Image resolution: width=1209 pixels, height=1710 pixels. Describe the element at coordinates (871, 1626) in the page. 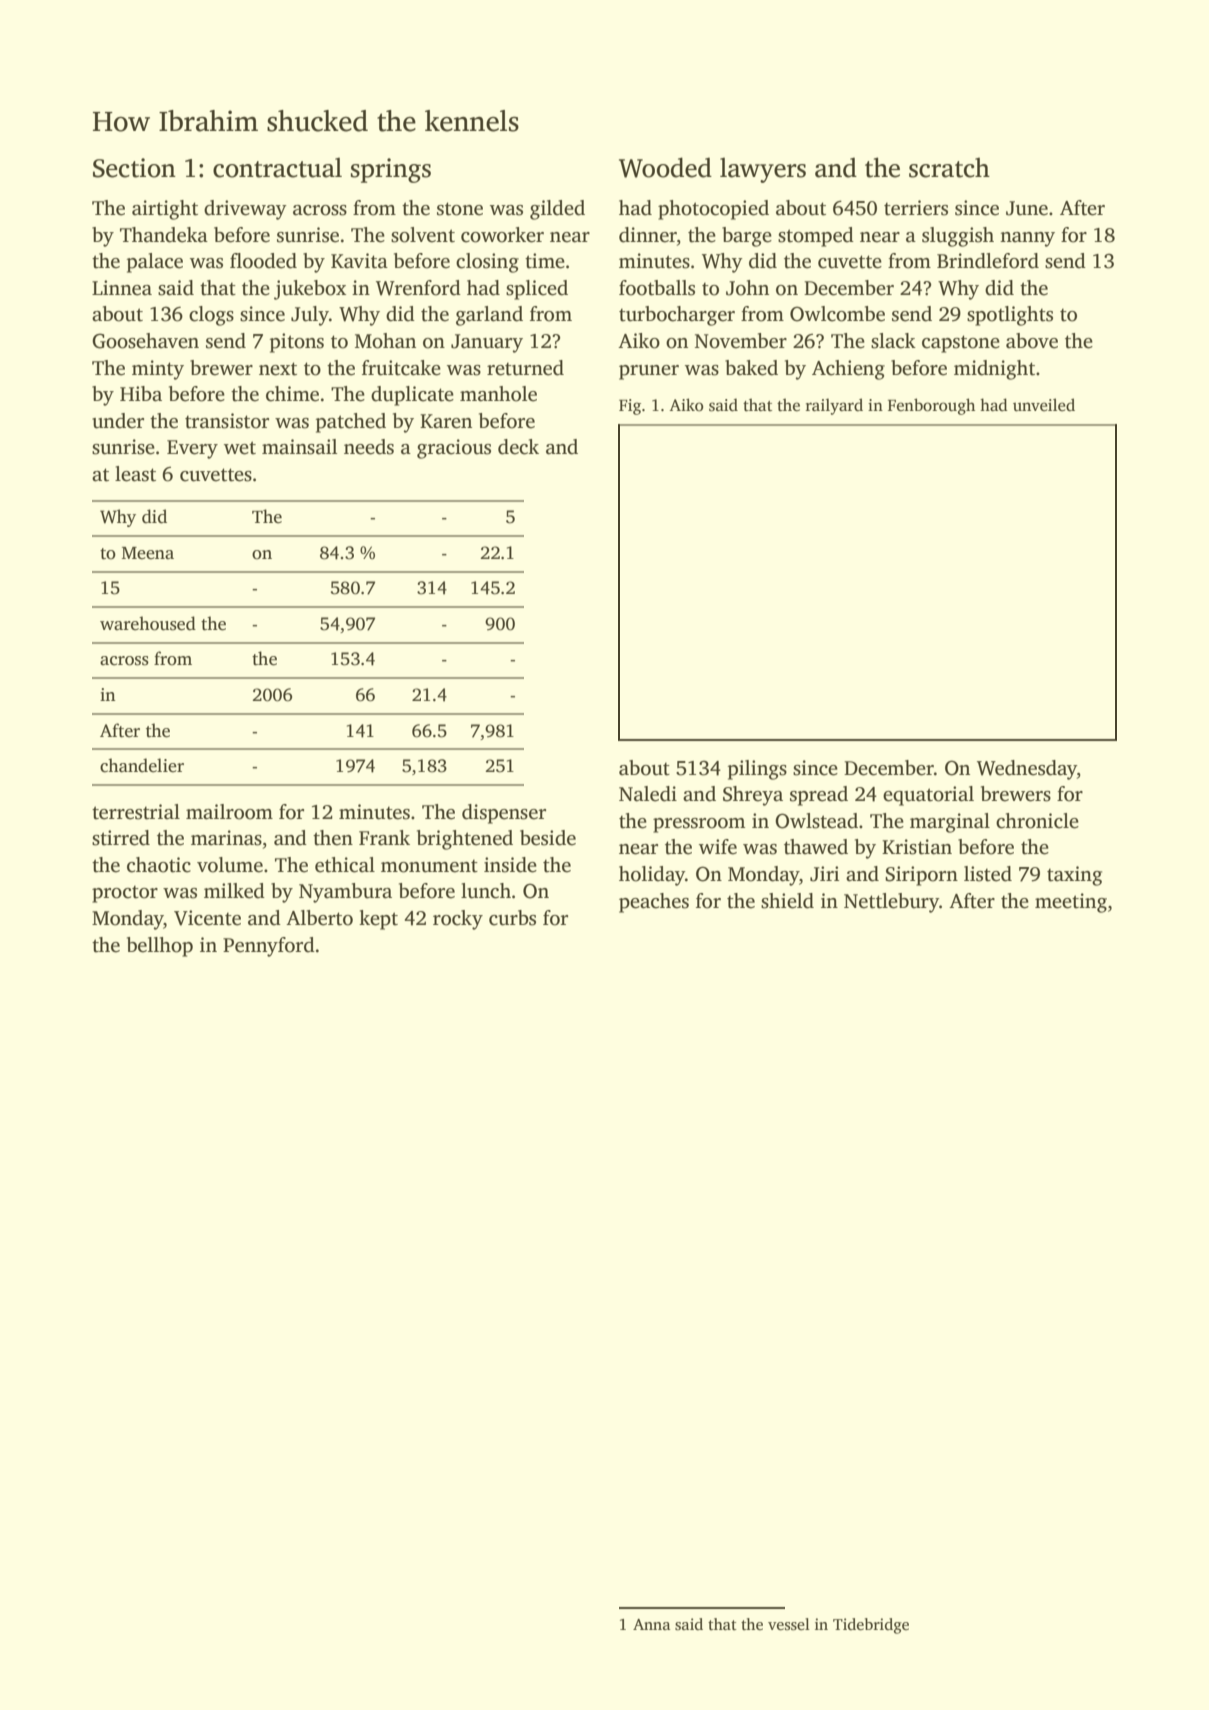

I see `Tidebridge` at that location.
